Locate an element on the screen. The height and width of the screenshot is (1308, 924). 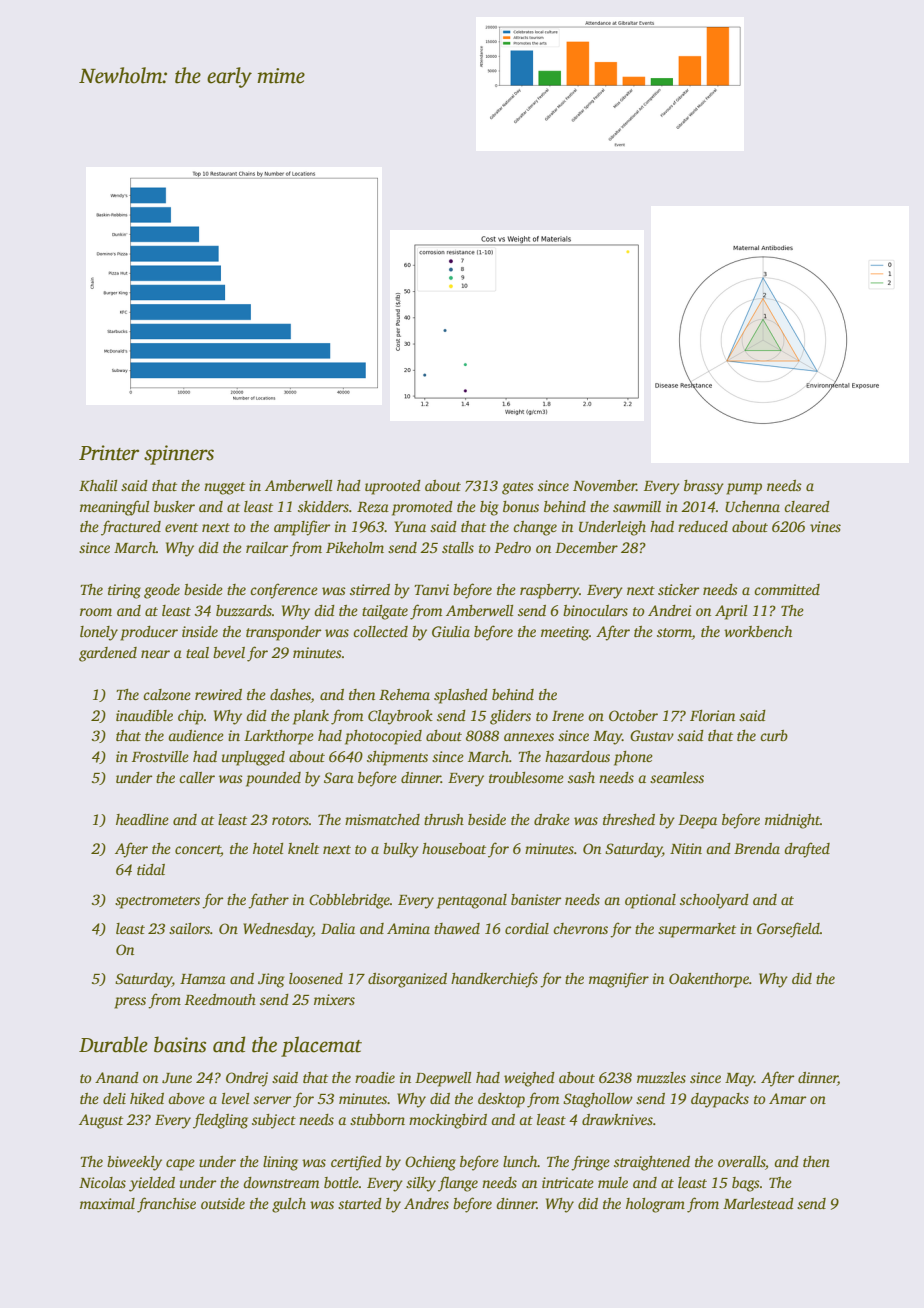
schoolyard is located at coordinates (714, 901).
